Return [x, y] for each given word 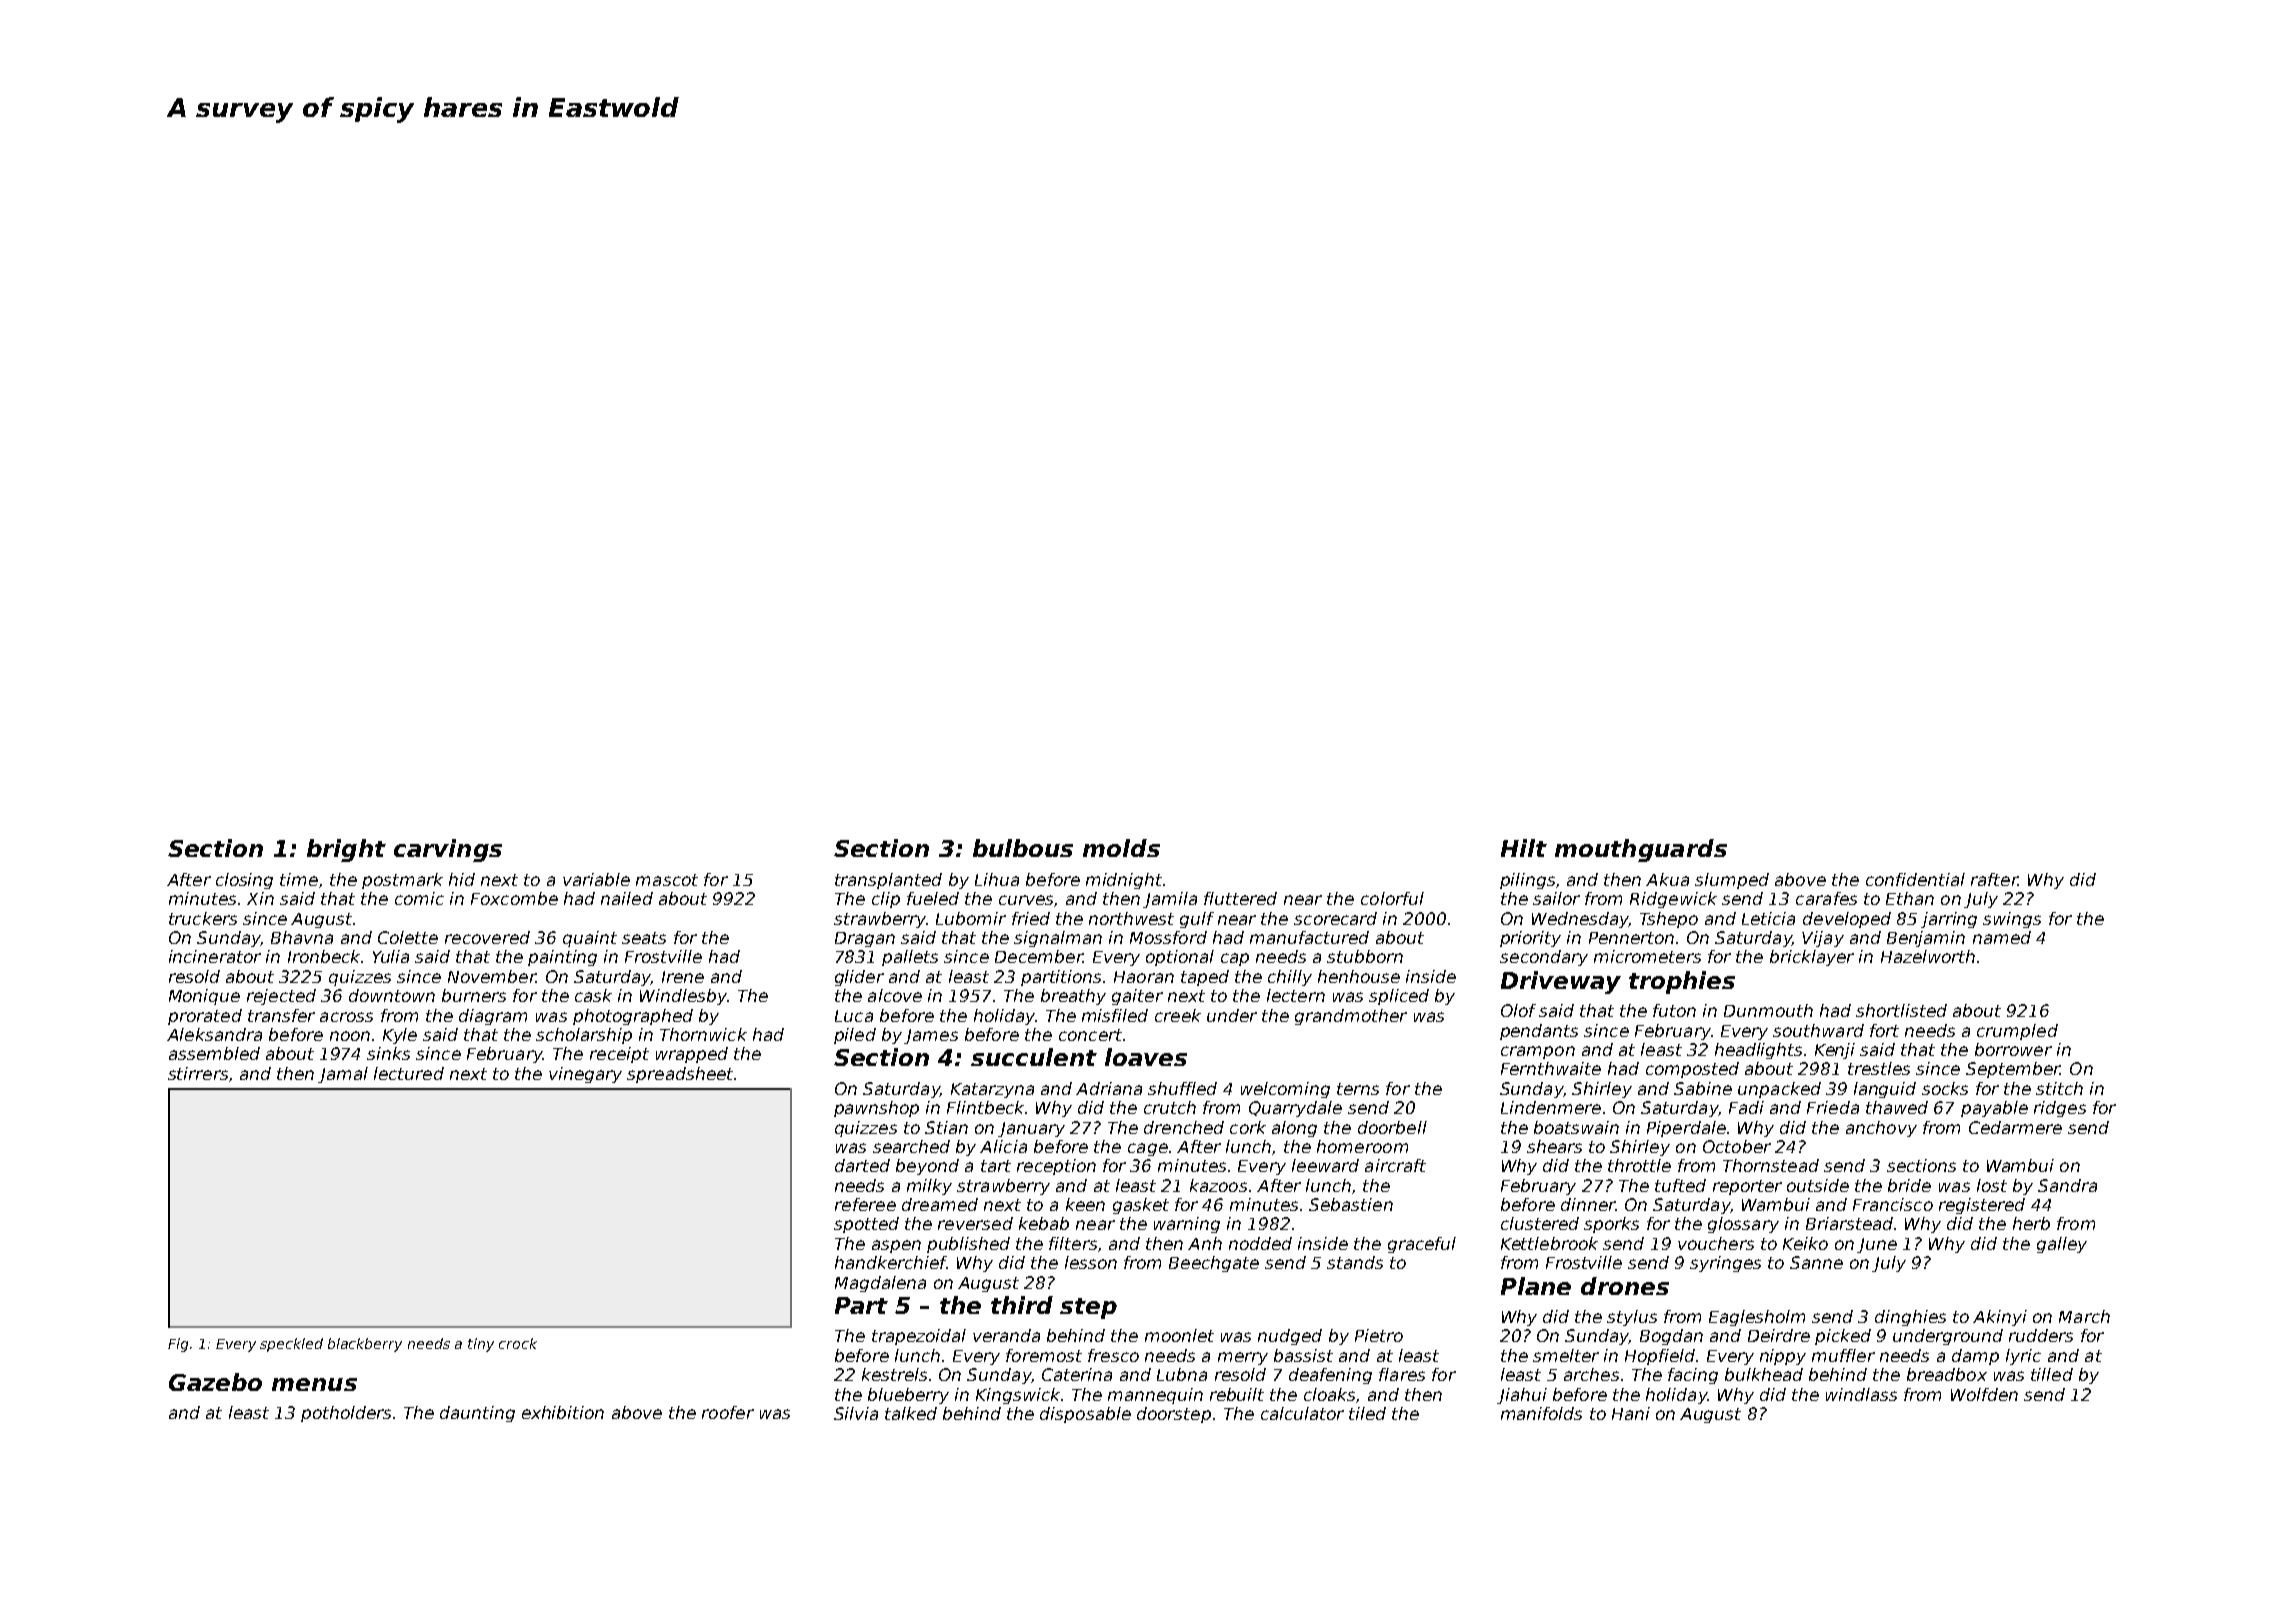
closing [244, 881]
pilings [1527, 881]
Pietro [1379, 1335]
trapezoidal [919, 1337]
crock [518, 1343]
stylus [1632, 1318]
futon [1674, 1010]
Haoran [1144, 977]
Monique [204, 997]
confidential [1915, 879]
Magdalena [880, 1284]
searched [911, 1146]
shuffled [1182, 1088]
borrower [2013, 1049]
